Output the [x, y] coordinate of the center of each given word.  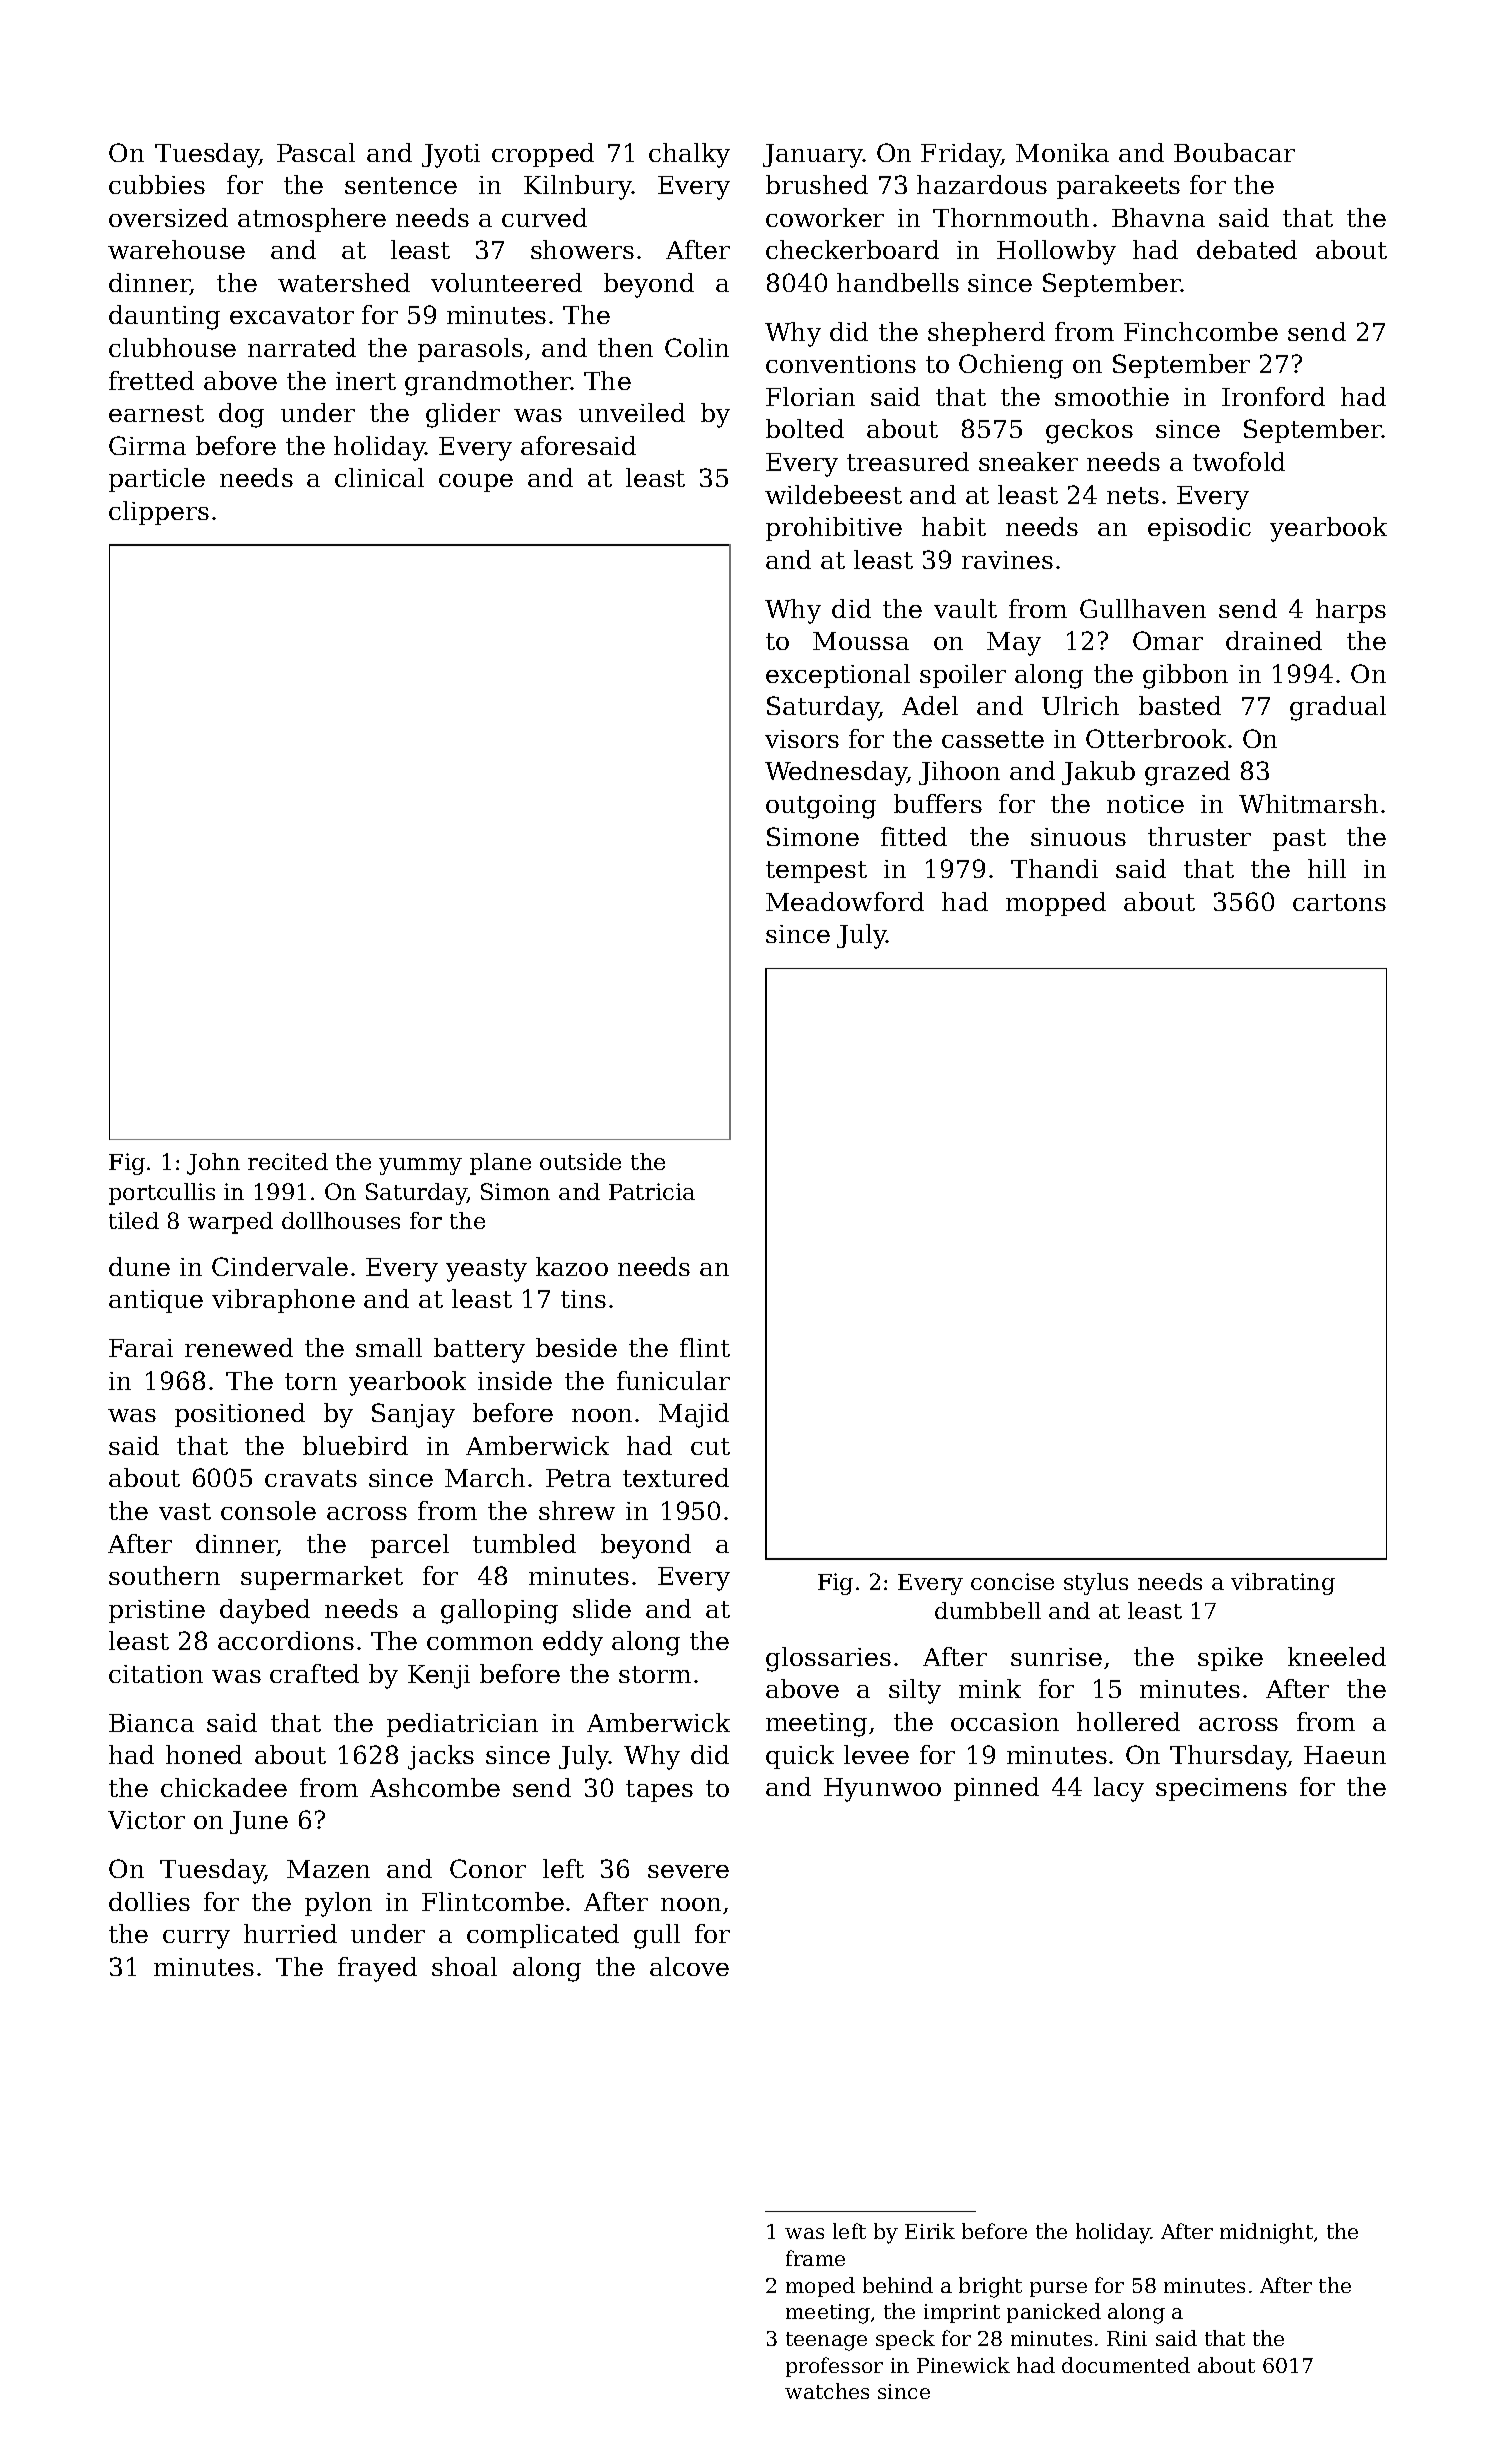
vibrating [1283, 1584]
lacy [1119, 1789]
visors [802, 739]
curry [196, 1939]
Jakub [1098, 773]
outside [580, 1161]
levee [876, 1754]
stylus [1096, 1584]
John [213, 1164]
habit [954, 526]
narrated [302, 347]
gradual [1338, 708]
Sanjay [413, 1415]
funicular [673, 1380]
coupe [476, 483]
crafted [314, 1673]
